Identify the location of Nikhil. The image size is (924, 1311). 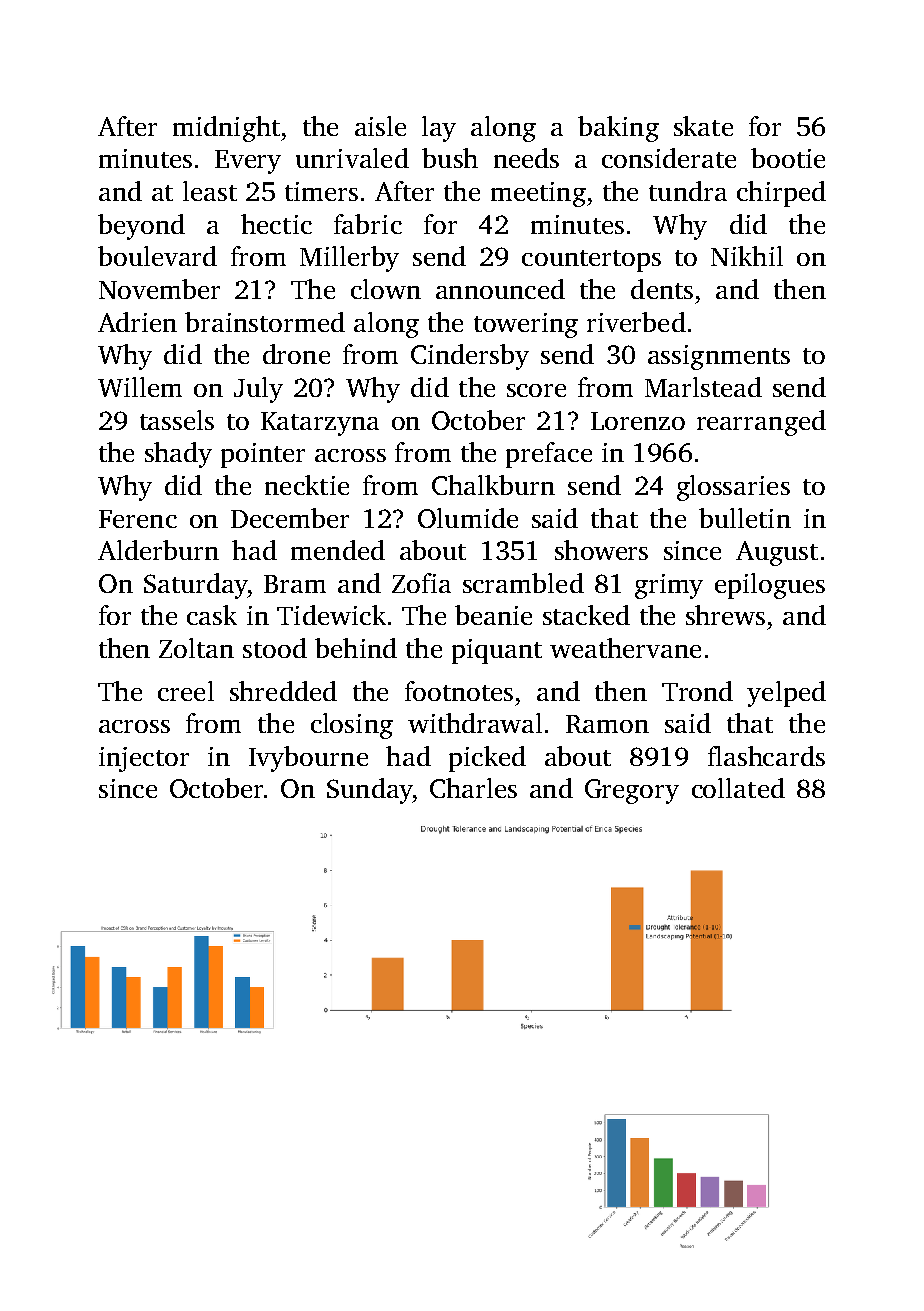
(747, 256).
